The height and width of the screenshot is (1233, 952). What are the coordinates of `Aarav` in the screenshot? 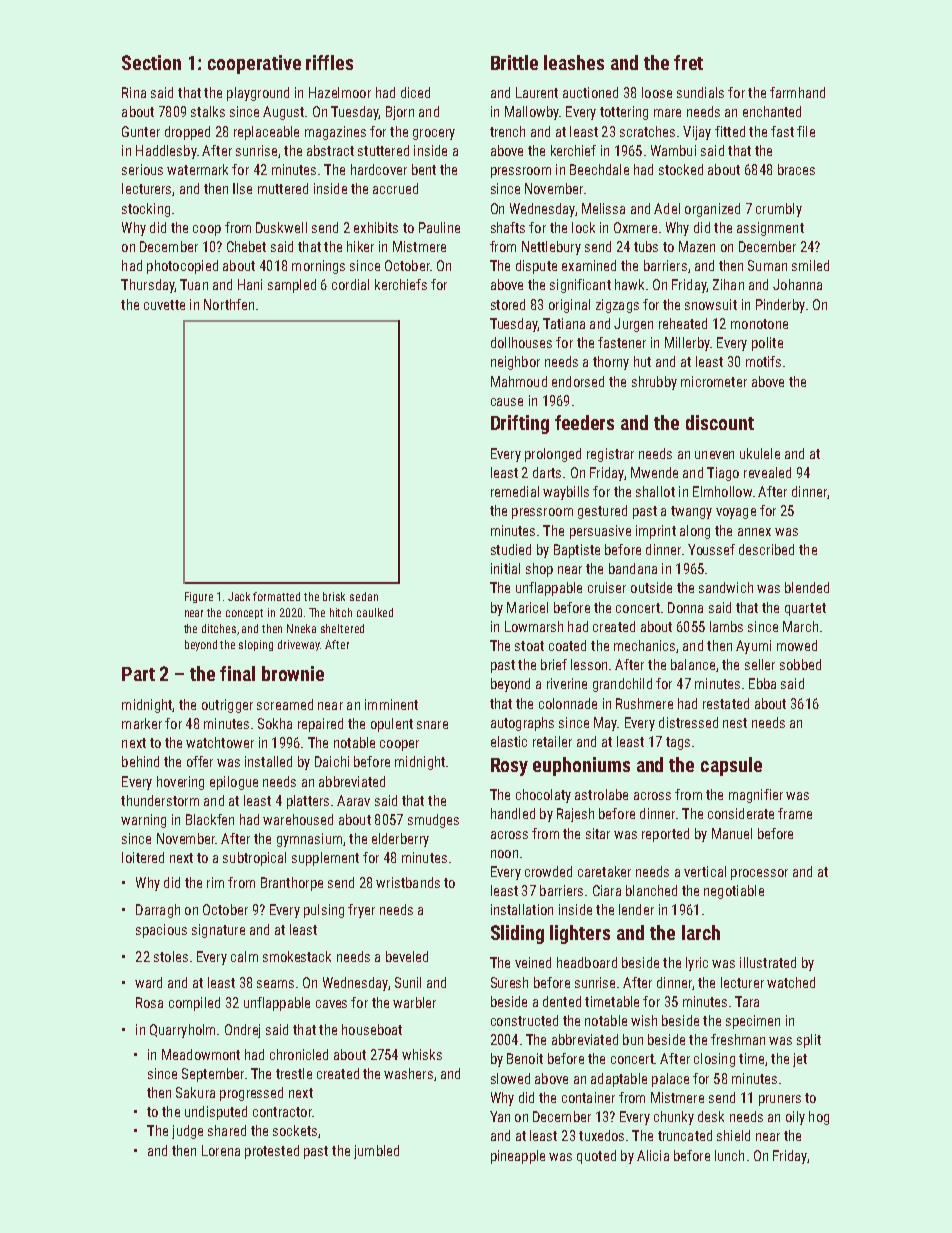 It's located at (353, 800).
